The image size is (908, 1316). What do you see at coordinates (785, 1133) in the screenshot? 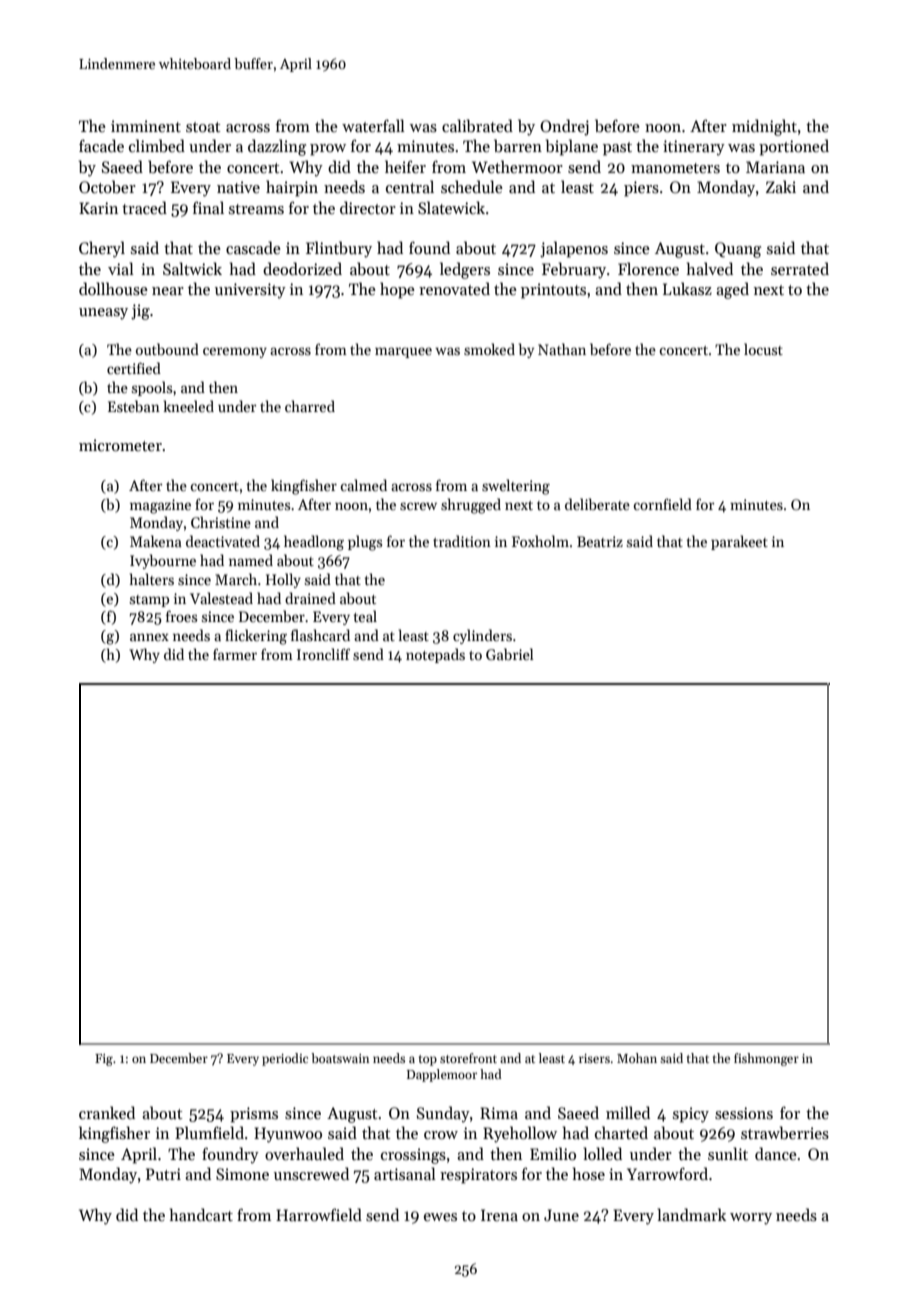
I see `strawberries` at bounding box center [785, 1133].
